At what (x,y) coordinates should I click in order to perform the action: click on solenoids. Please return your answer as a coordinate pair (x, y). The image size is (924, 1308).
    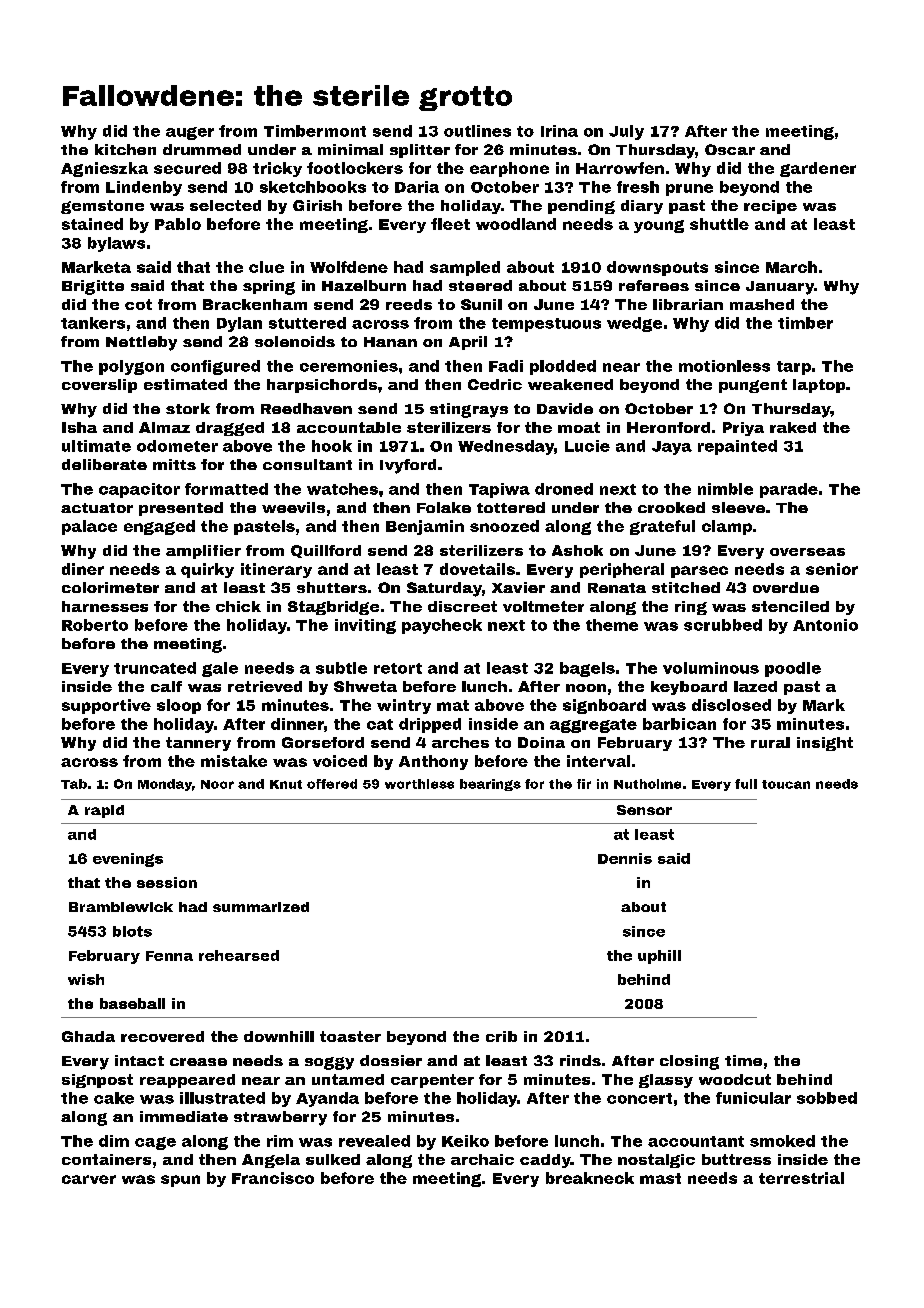
    Looking at the image, I should click on (295, 341).
